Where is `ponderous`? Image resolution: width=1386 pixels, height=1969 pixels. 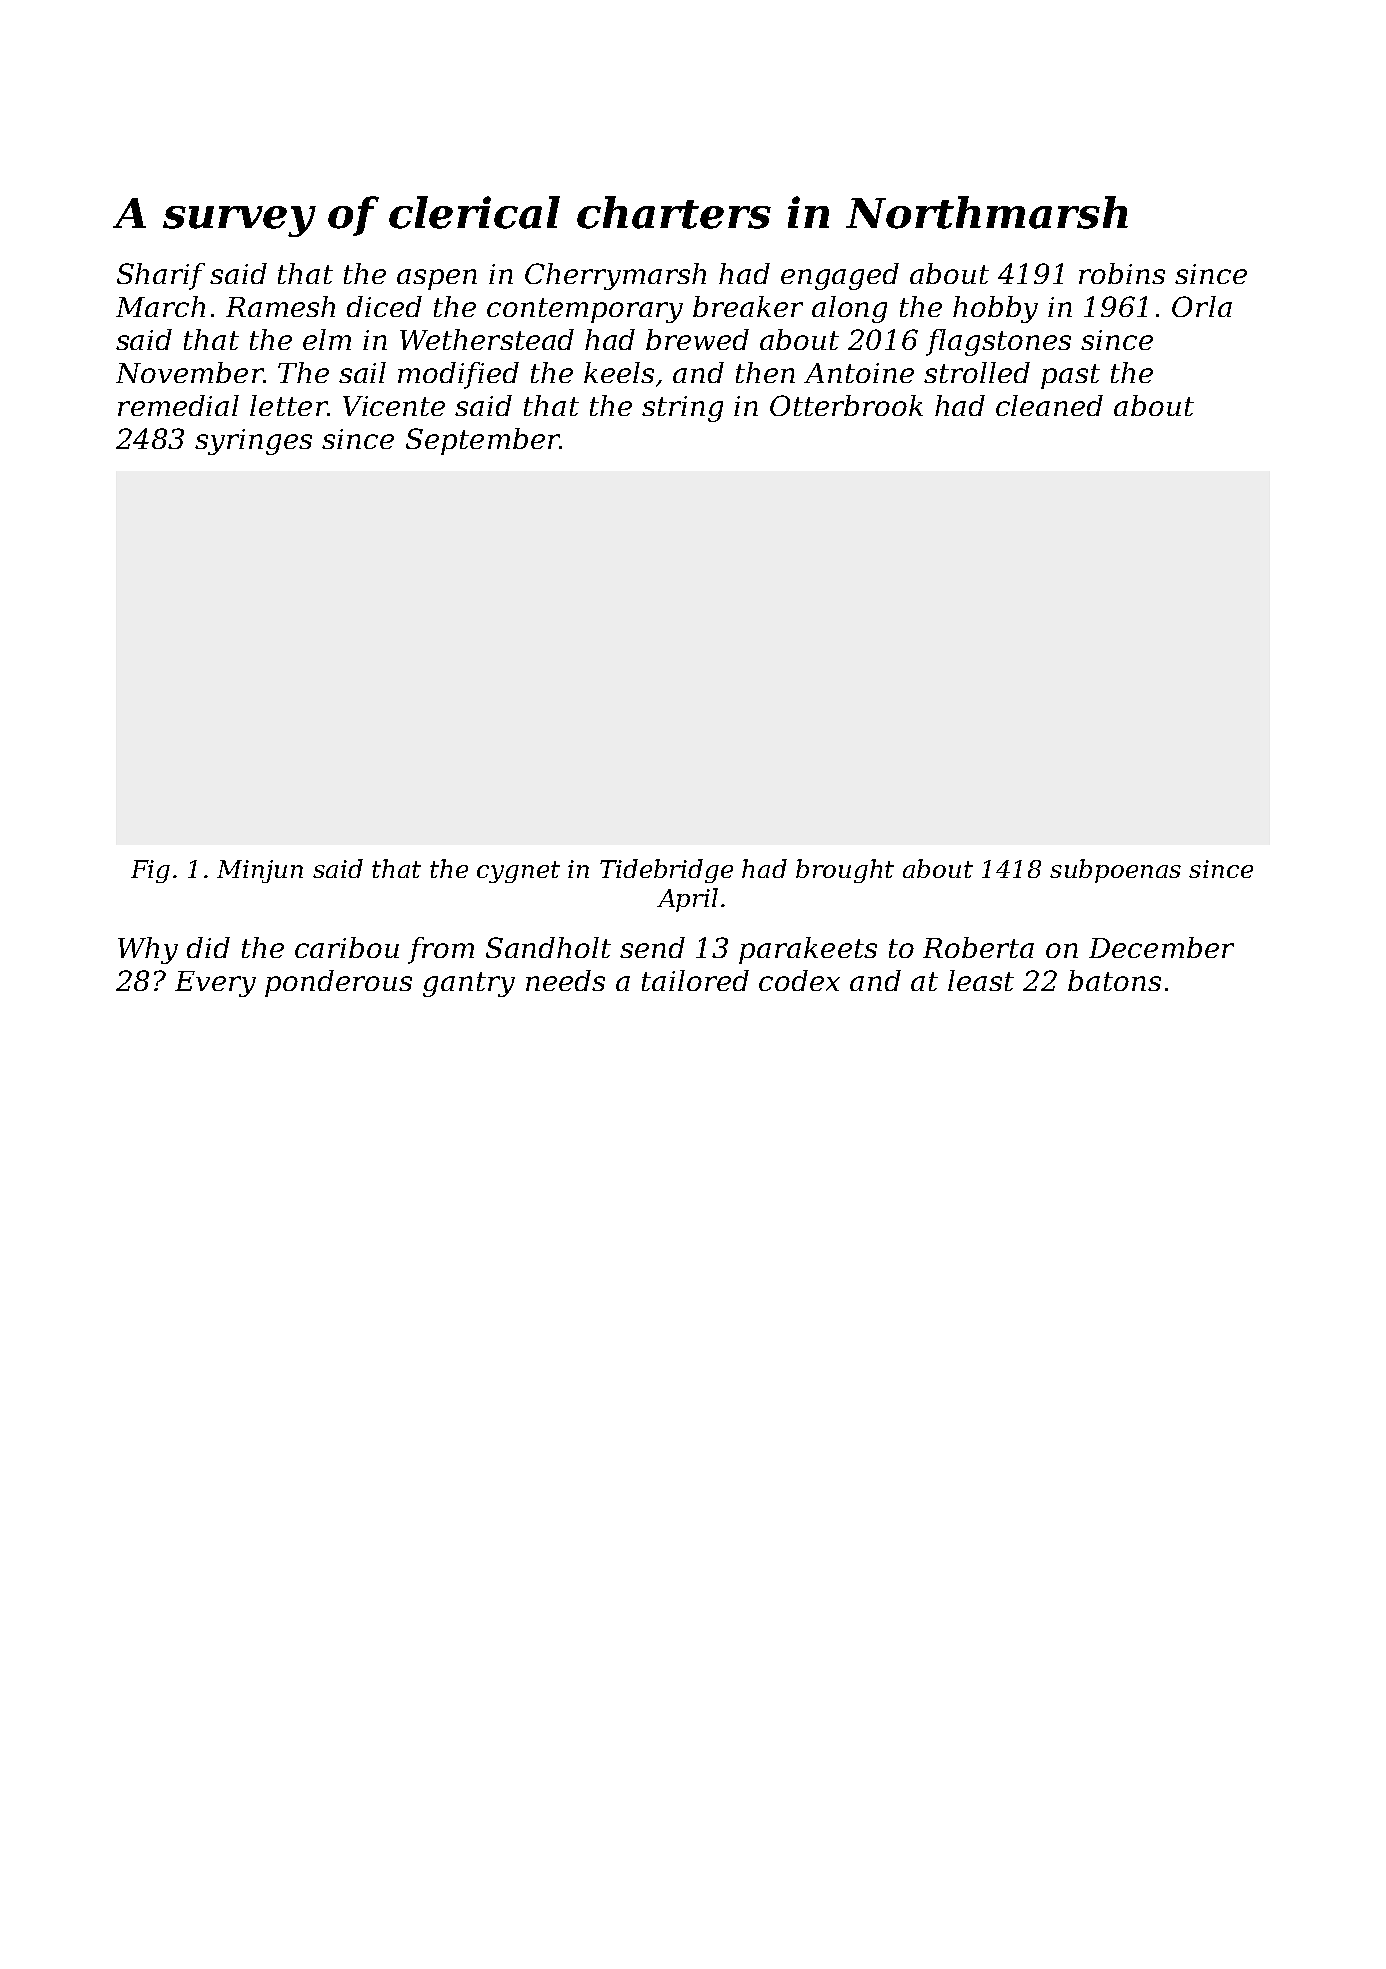 ponderous is located at coordinates (338, 983).
